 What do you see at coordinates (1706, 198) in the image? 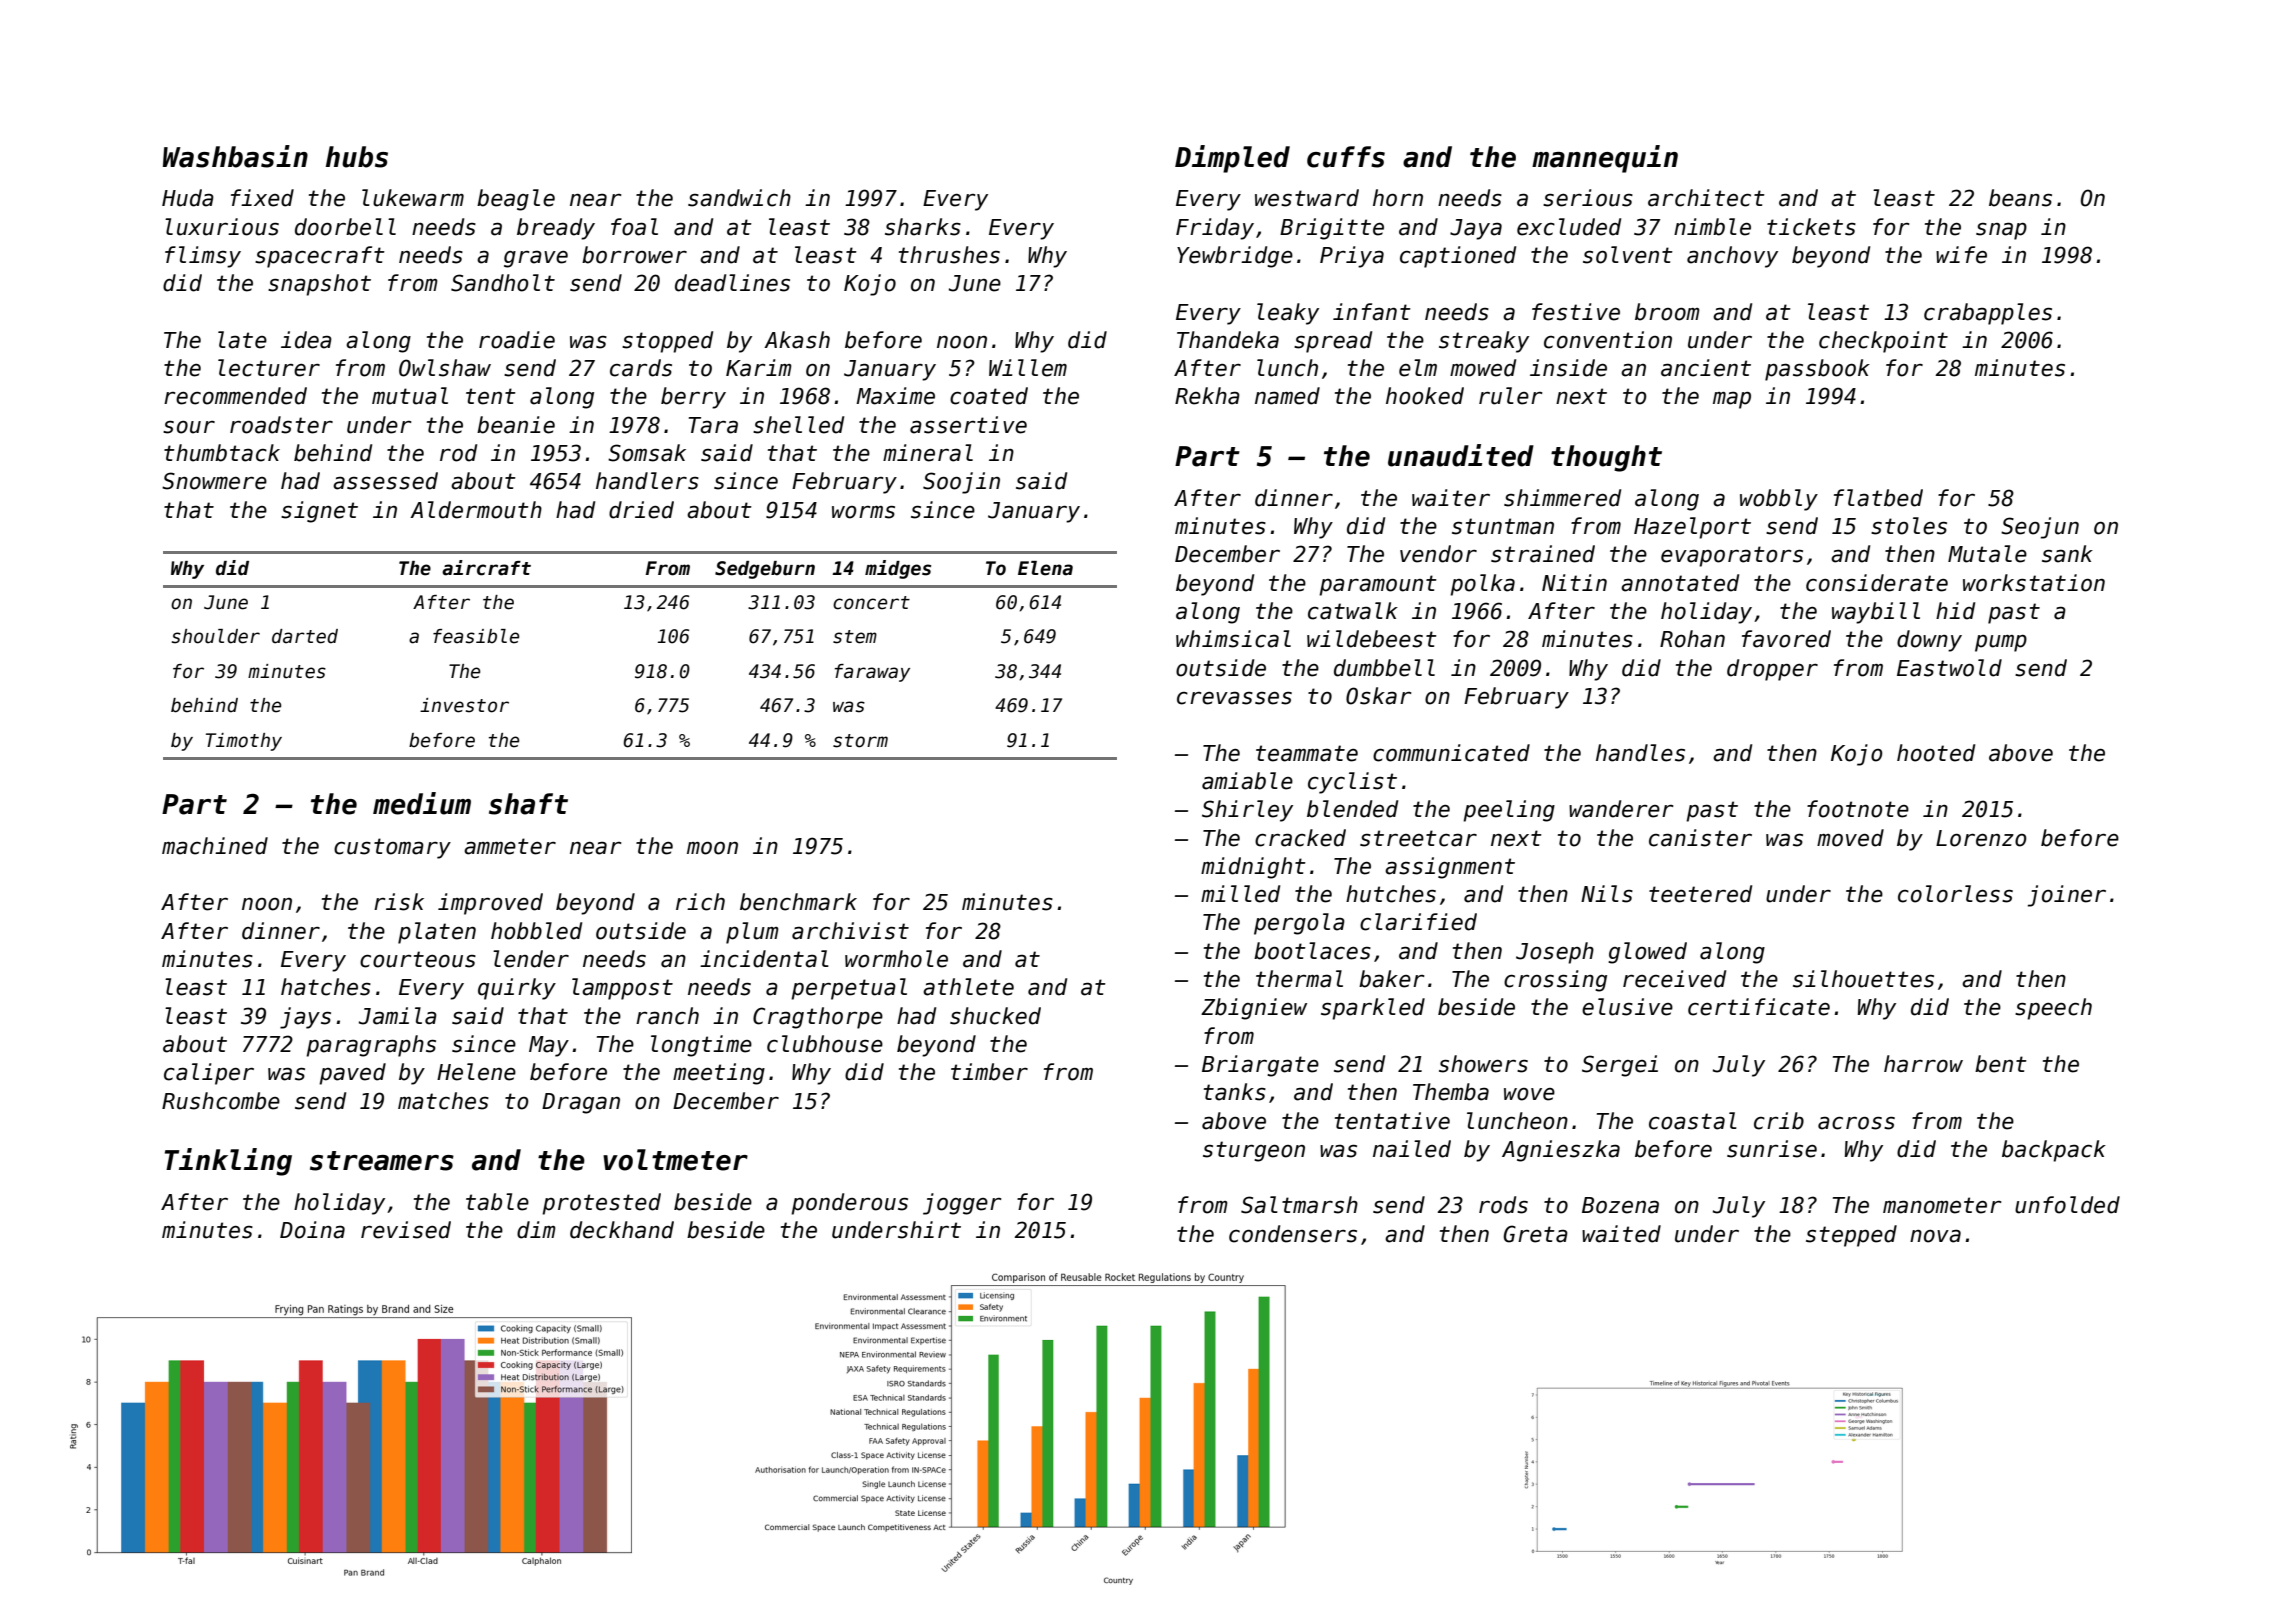
I see `architect` at bounding box center [1706, 198].
